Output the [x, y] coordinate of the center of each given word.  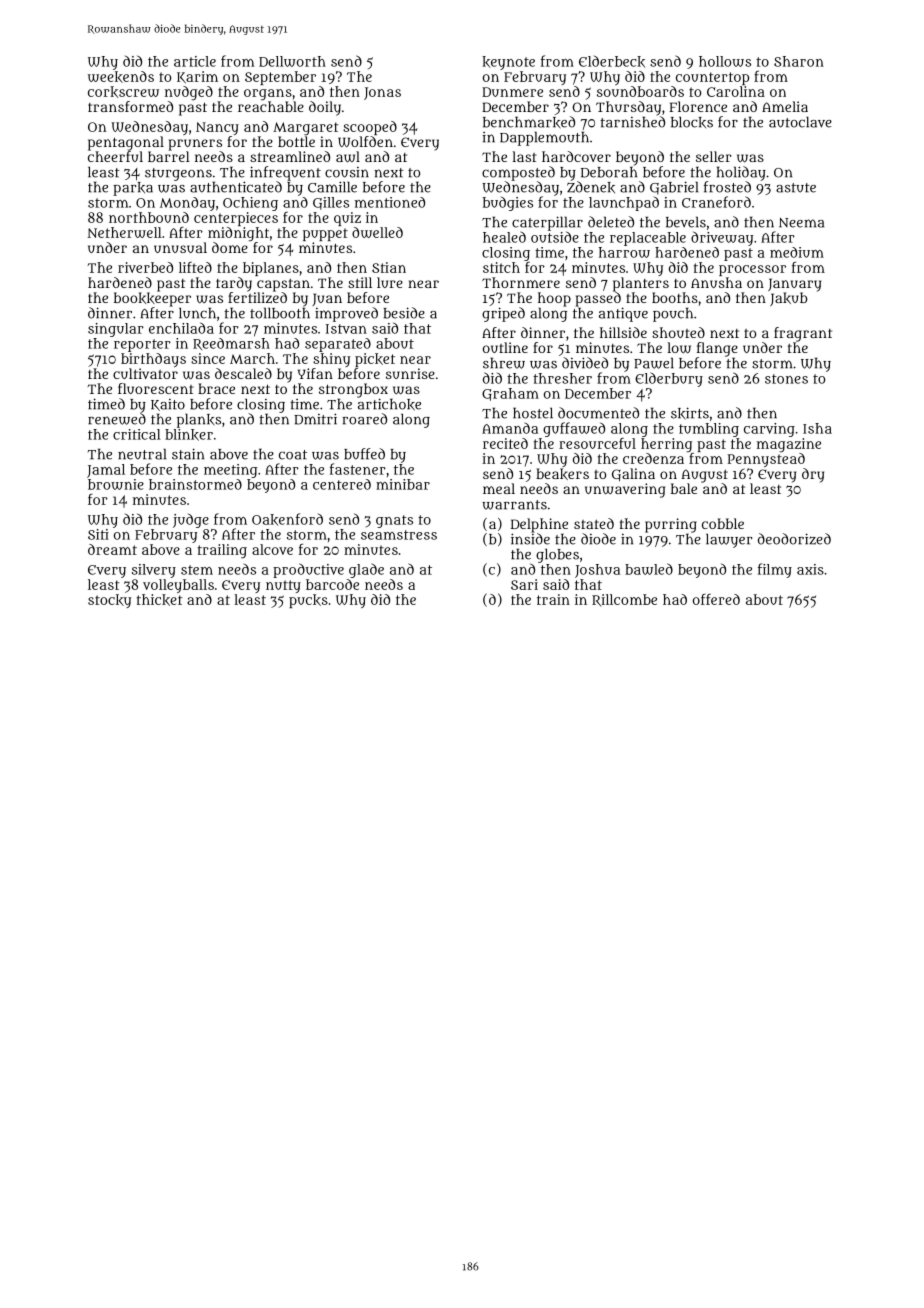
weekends [121, 77]
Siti [98, 534]
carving [769, 430]
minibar [403, 484]
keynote [508, 63]
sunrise [410, 373]
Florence [698, 106]
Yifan [315, 373]
